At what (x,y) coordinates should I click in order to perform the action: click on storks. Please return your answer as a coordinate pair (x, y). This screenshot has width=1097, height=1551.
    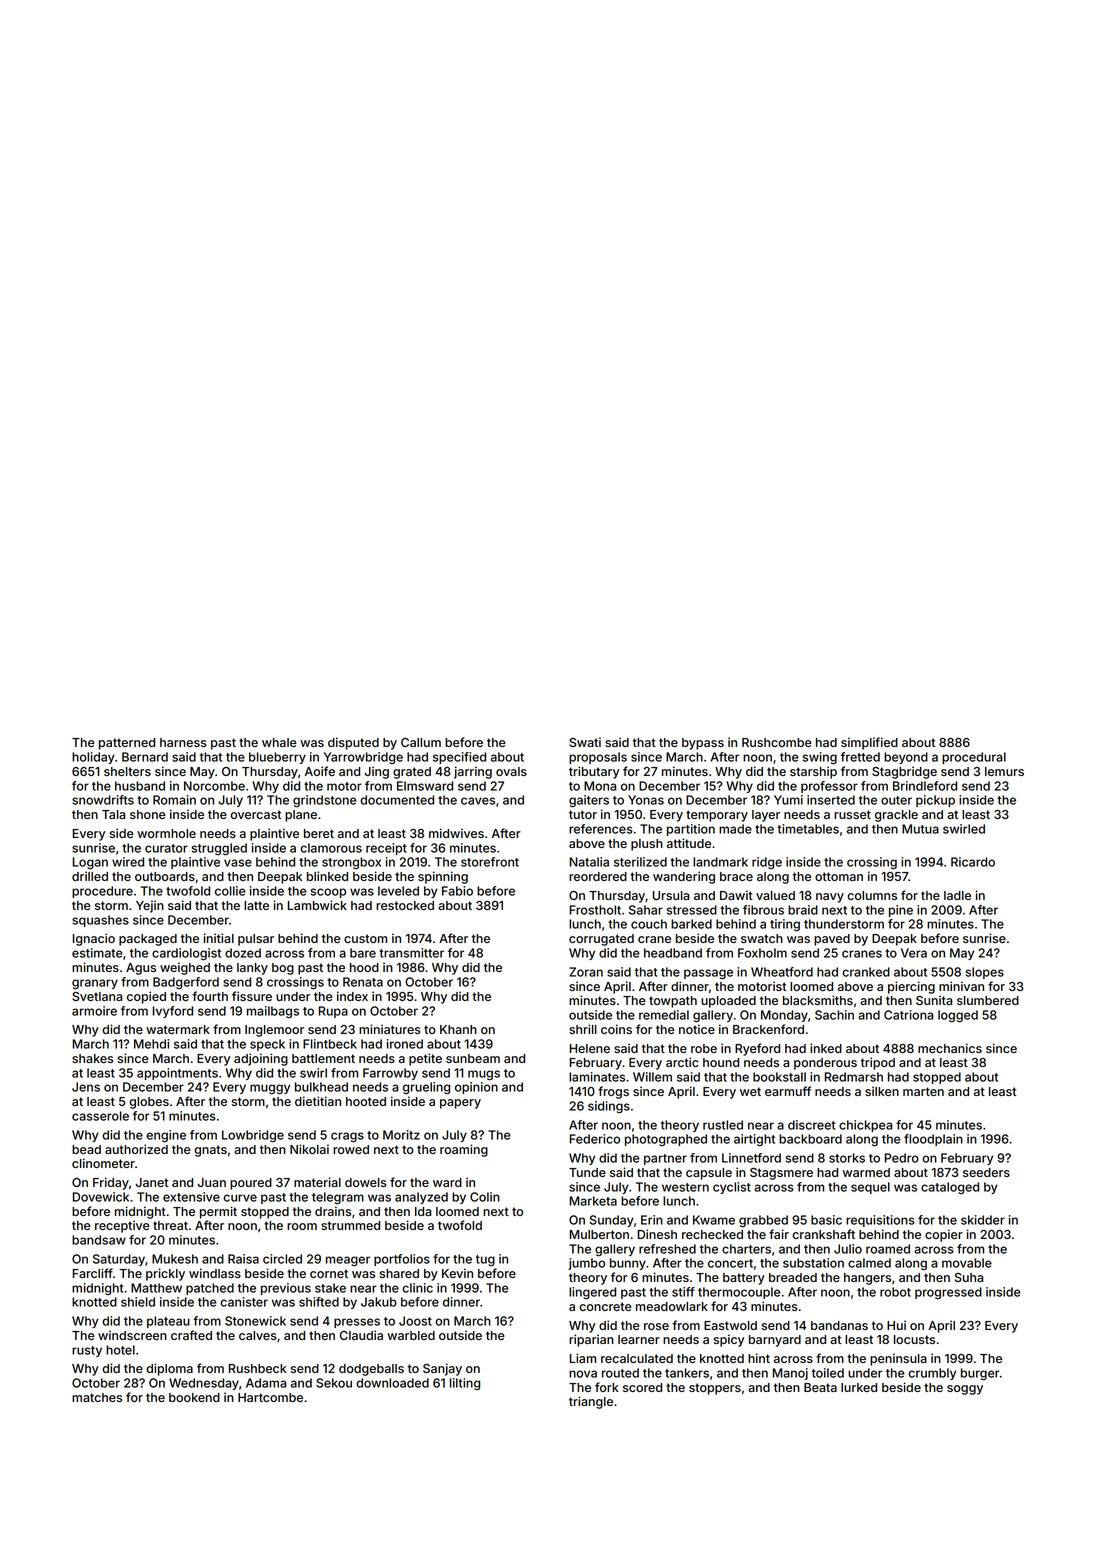
    Looking at the image, I should click on (847, 1158).
